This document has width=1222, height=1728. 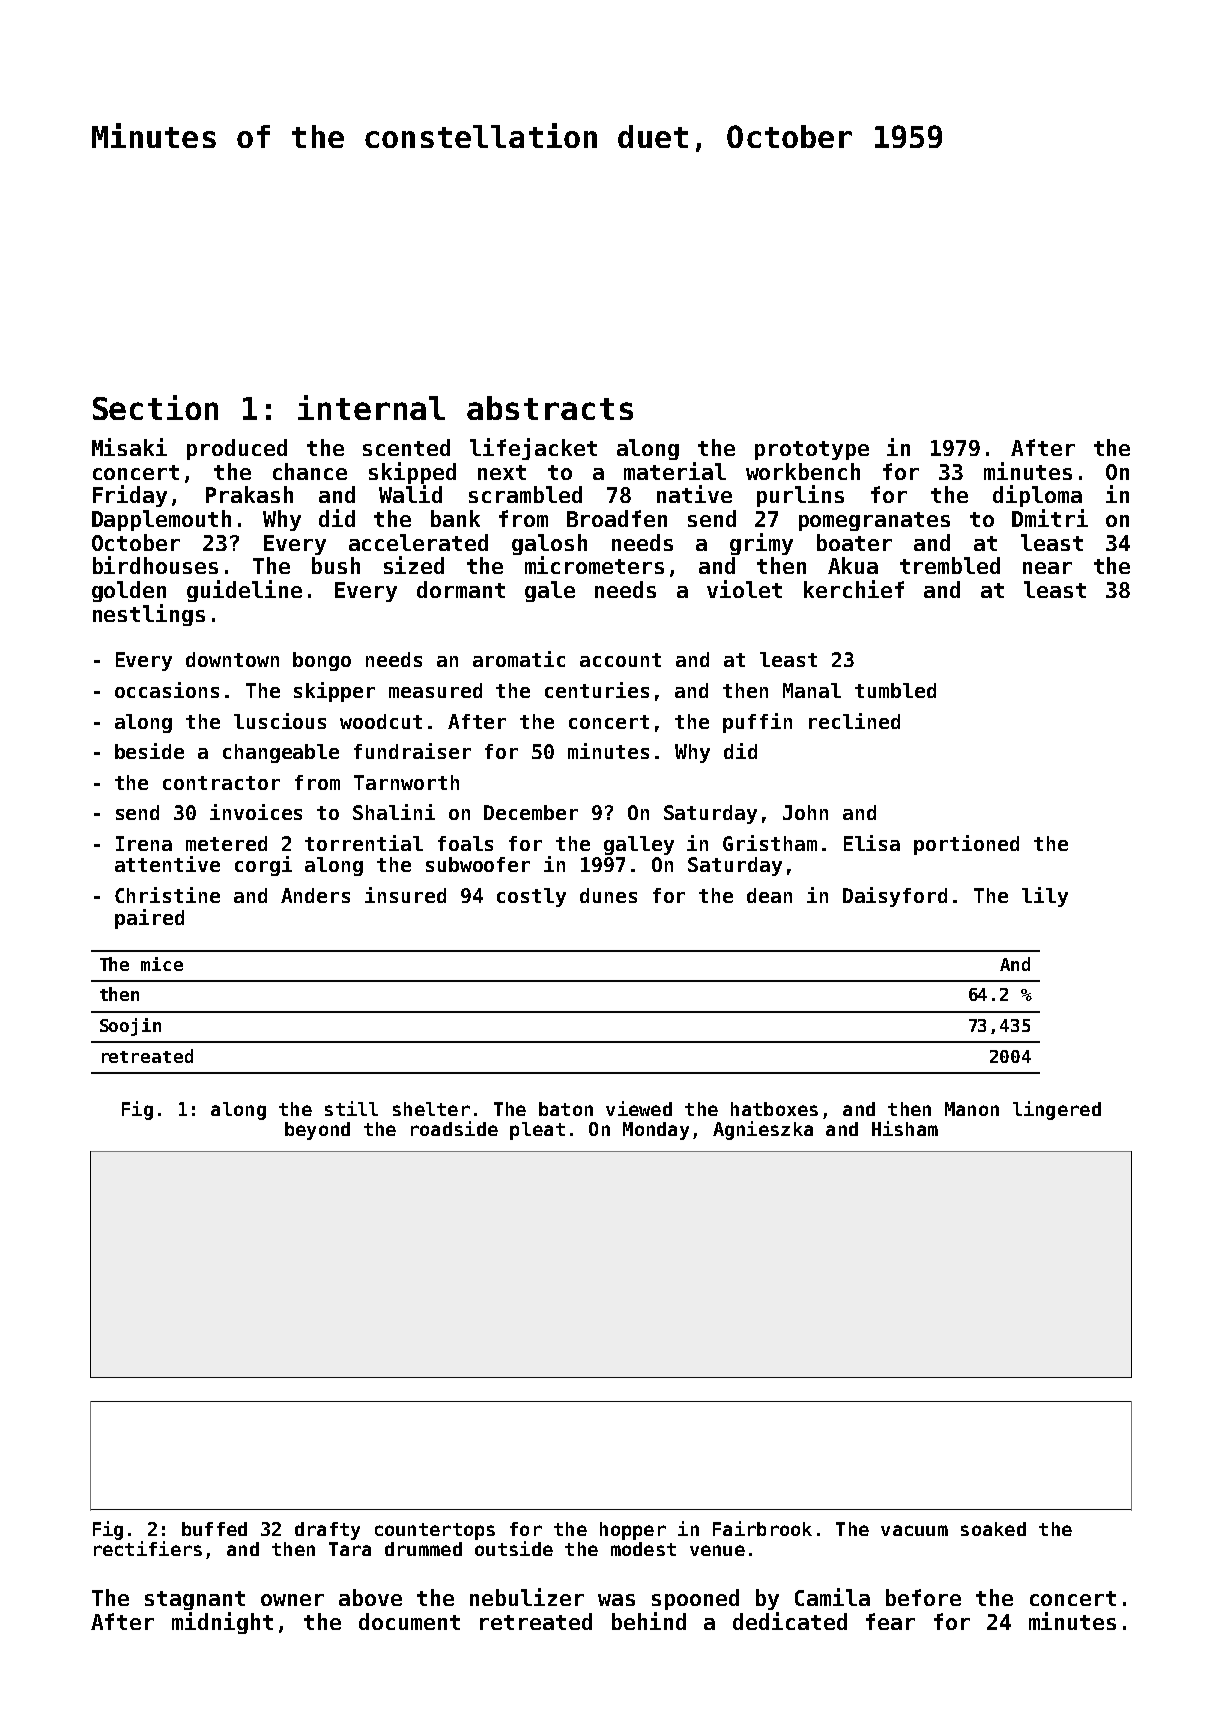 What do you see at coordinates (1047, 568) in the document?
I see `near` at bounding box center [1047, 568].
